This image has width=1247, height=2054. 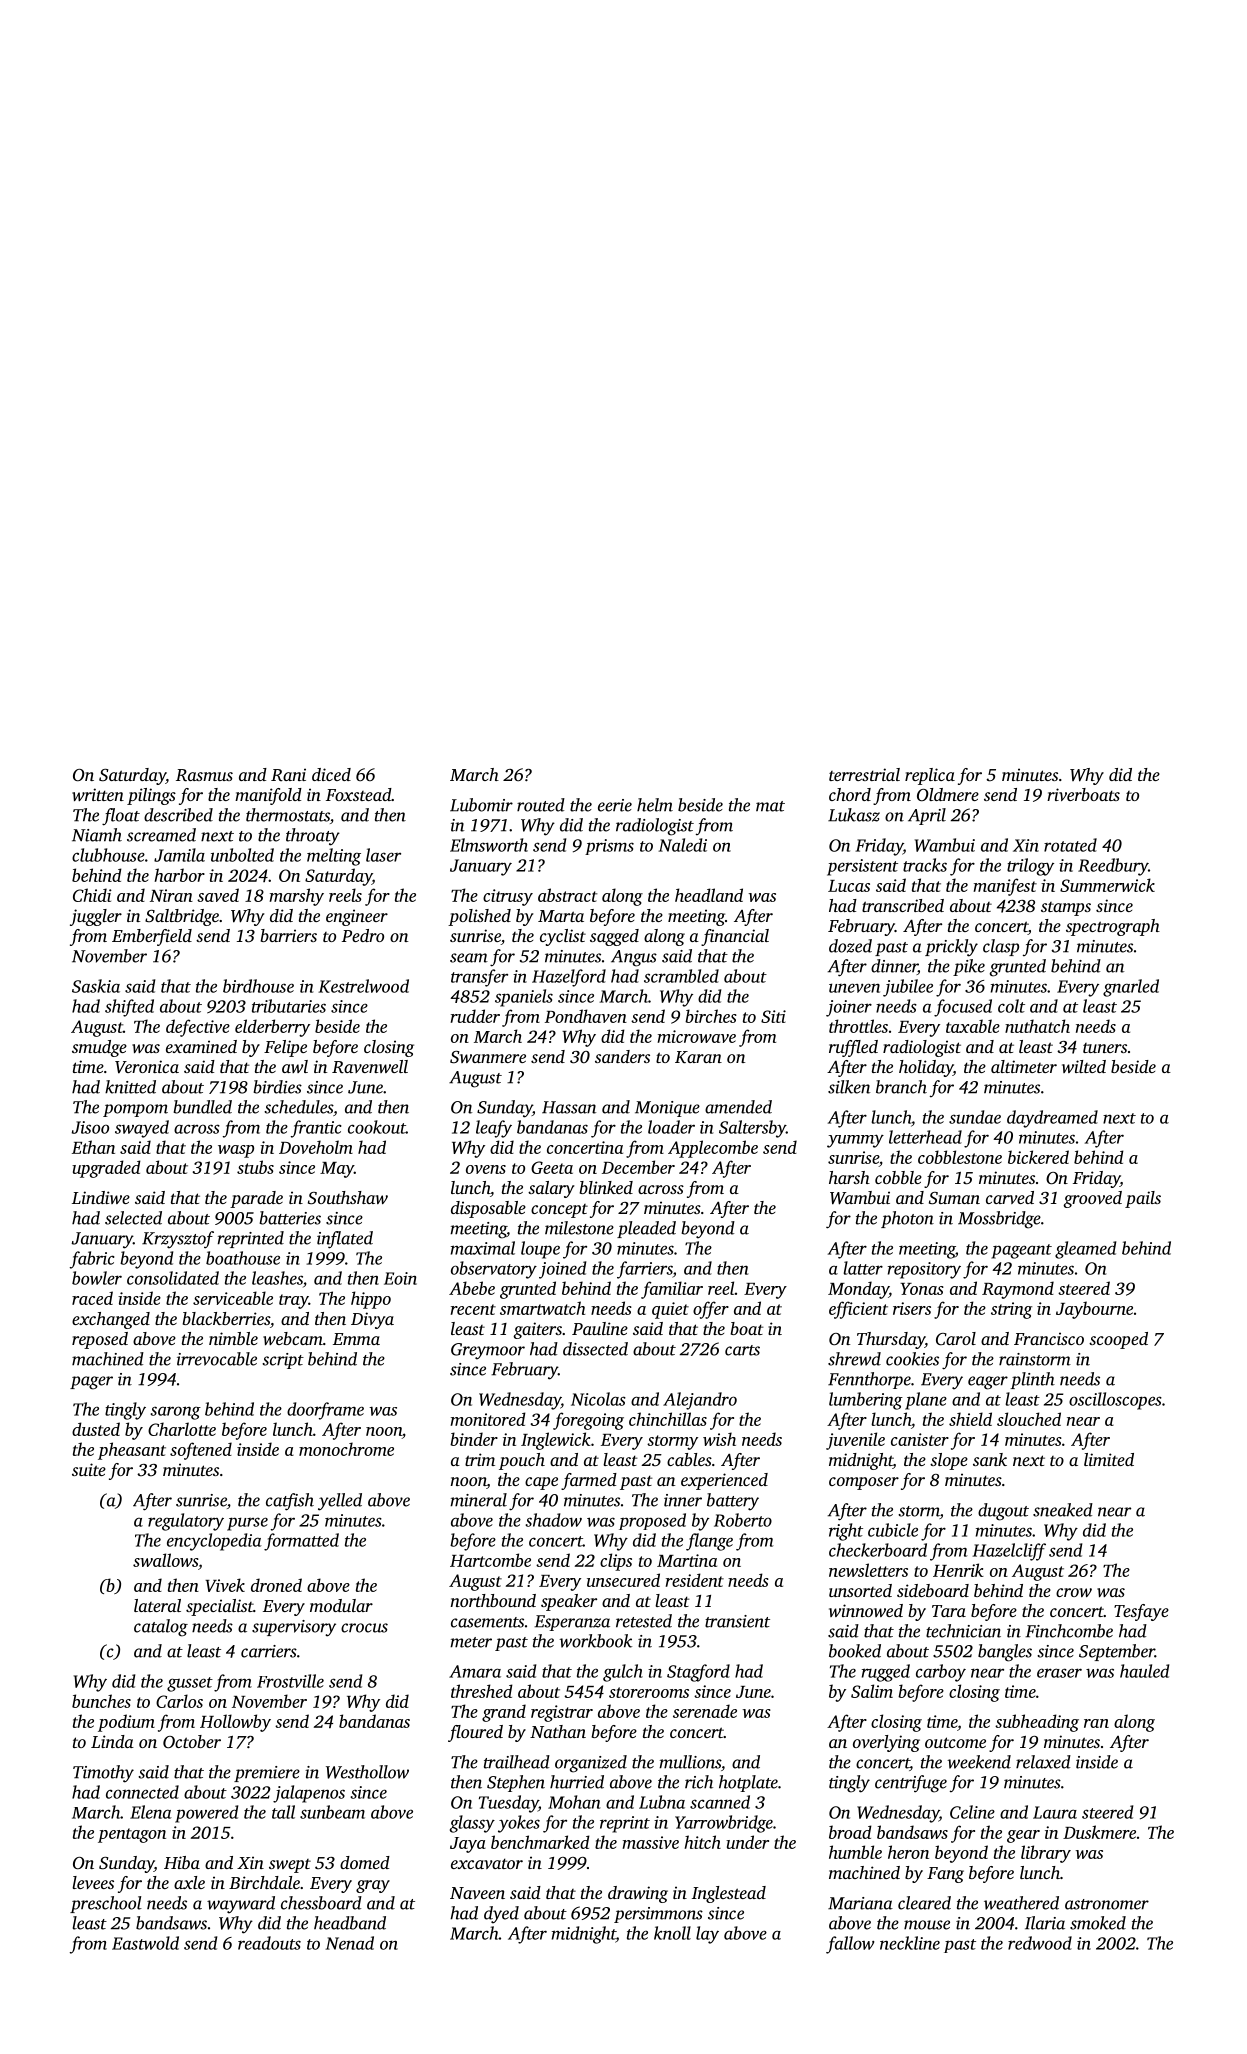 I want to click on swept, so click(x=290, y=1866).
